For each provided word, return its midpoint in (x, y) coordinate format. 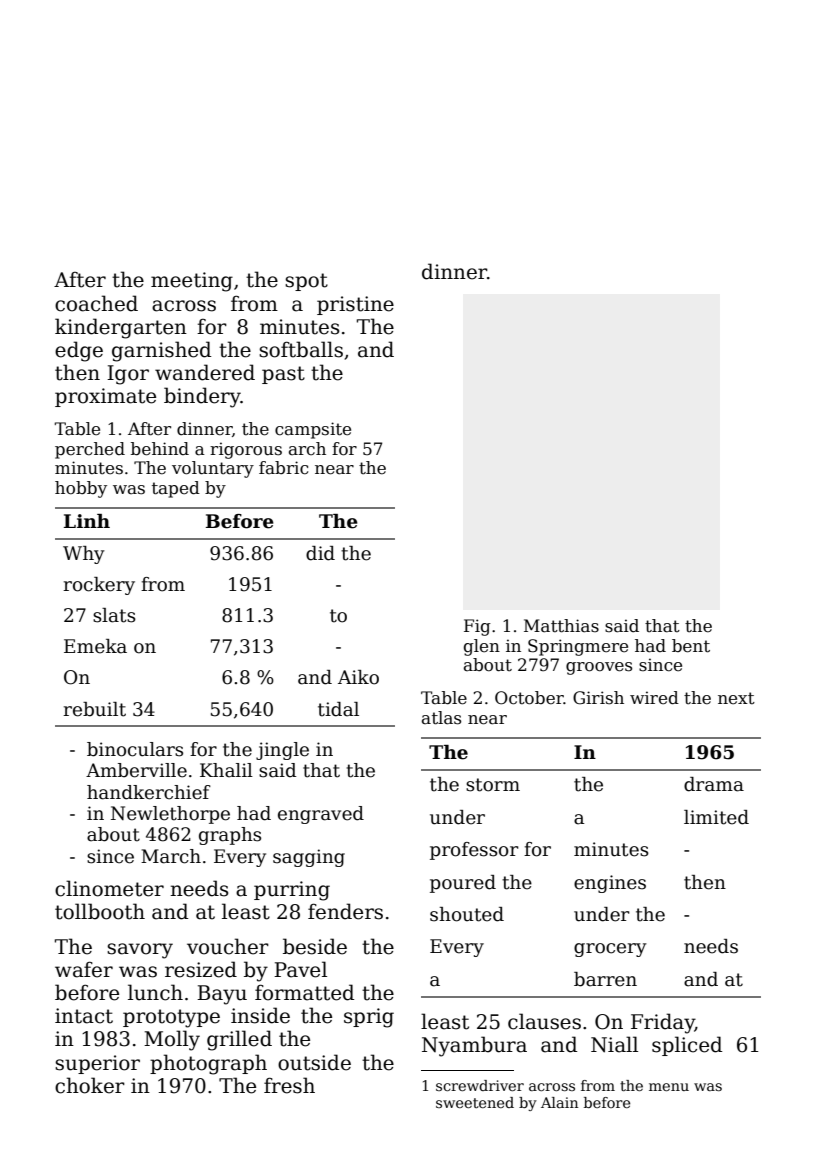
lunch (155, 992)
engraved (321, 815)
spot (306, 282)
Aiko (358, 677)
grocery (610, 950)
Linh (87, 521)
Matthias (561, 626)
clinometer (109, 888)
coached (96, 303)
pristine (355, 305)
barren (605, 979)
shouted (467, 914)
